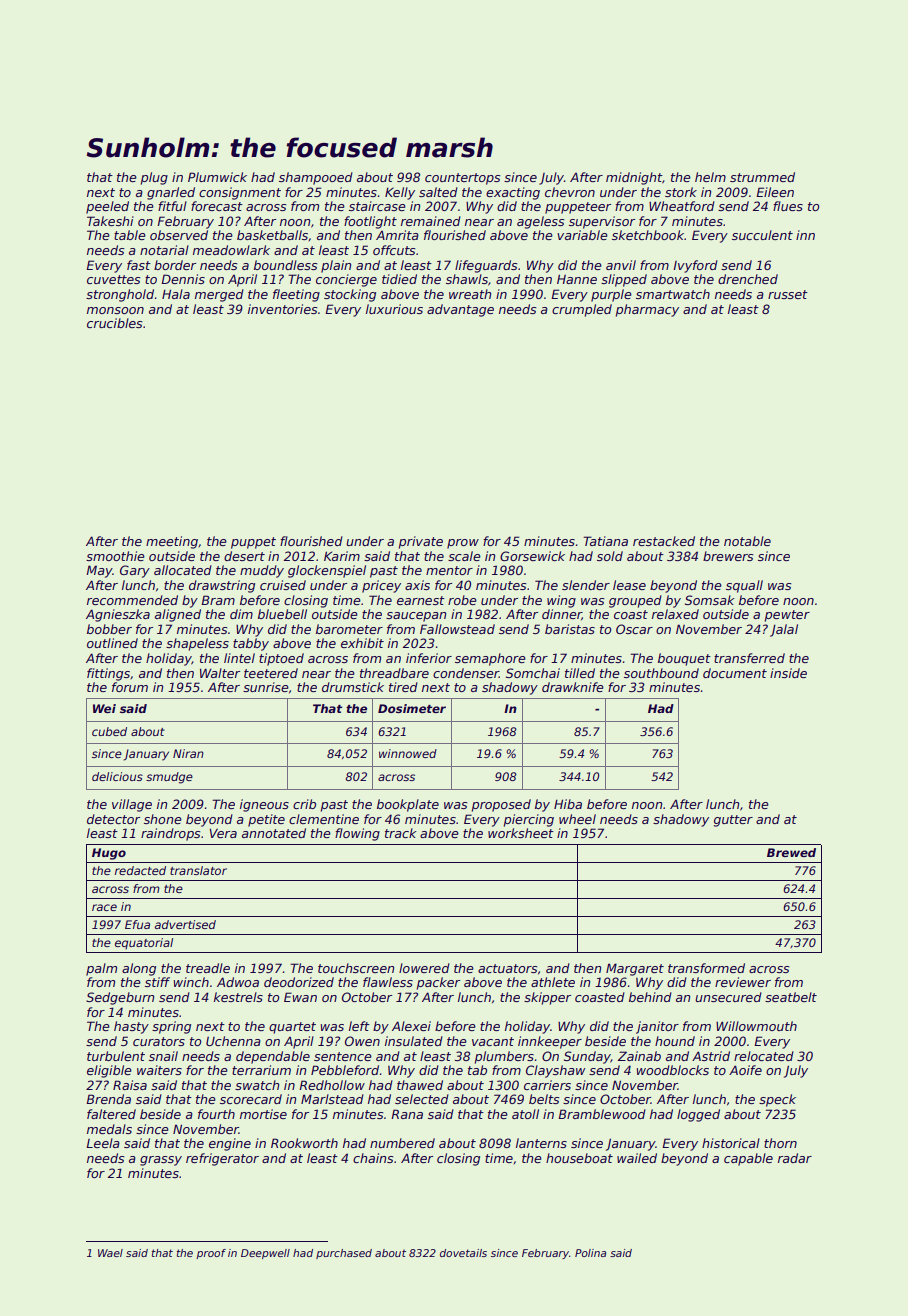  What do you see at coordinates (462, 179) in the image?
I see `countertops` at bounding box center [462, 179].
